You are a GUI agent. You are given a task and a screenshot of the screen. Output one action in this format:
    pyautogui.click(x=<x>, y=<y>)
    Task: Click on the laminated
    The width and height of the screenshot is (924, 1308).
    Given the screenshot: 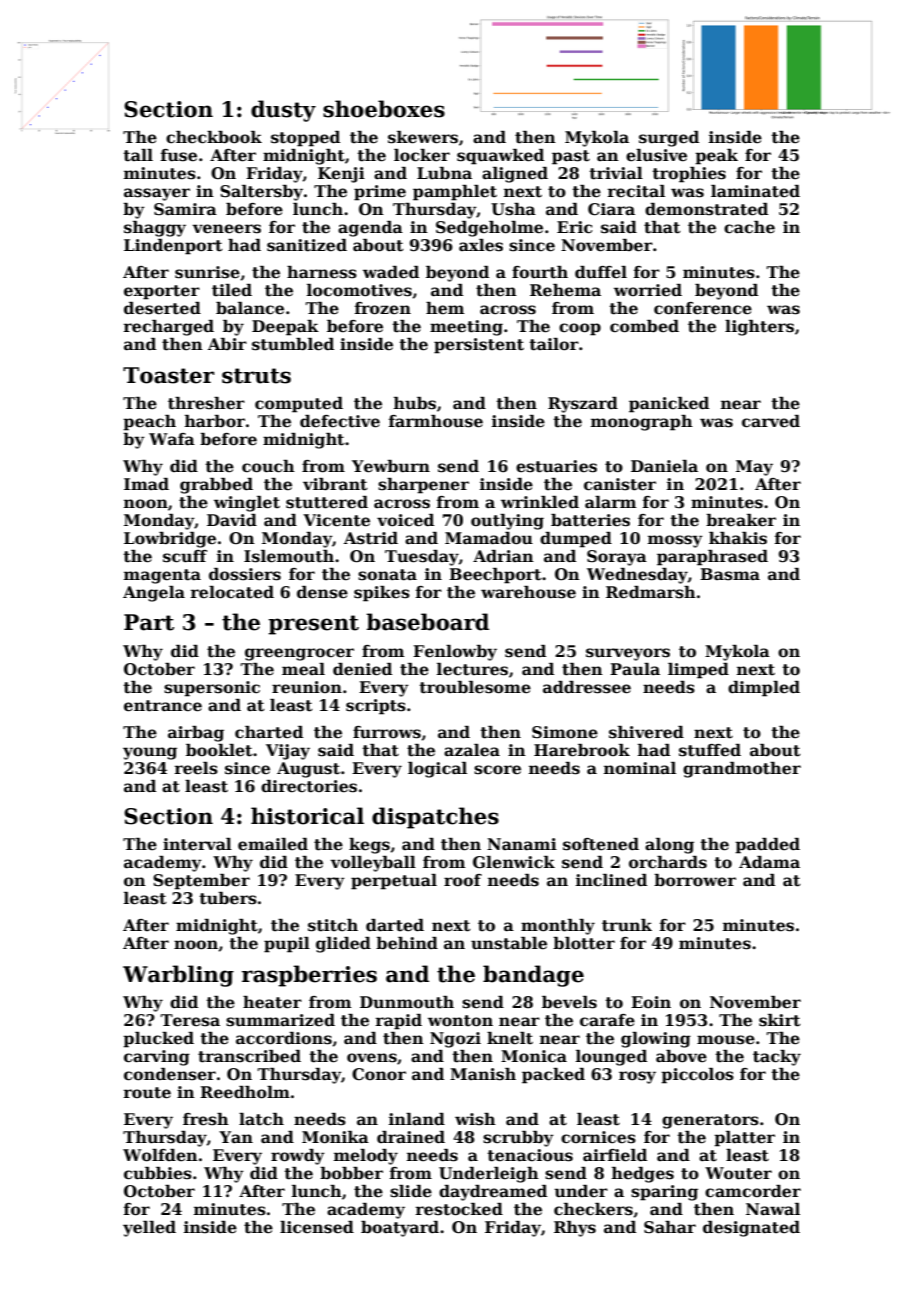 What is the action you would take?
    pyautogui.click(x=755, y=191)
